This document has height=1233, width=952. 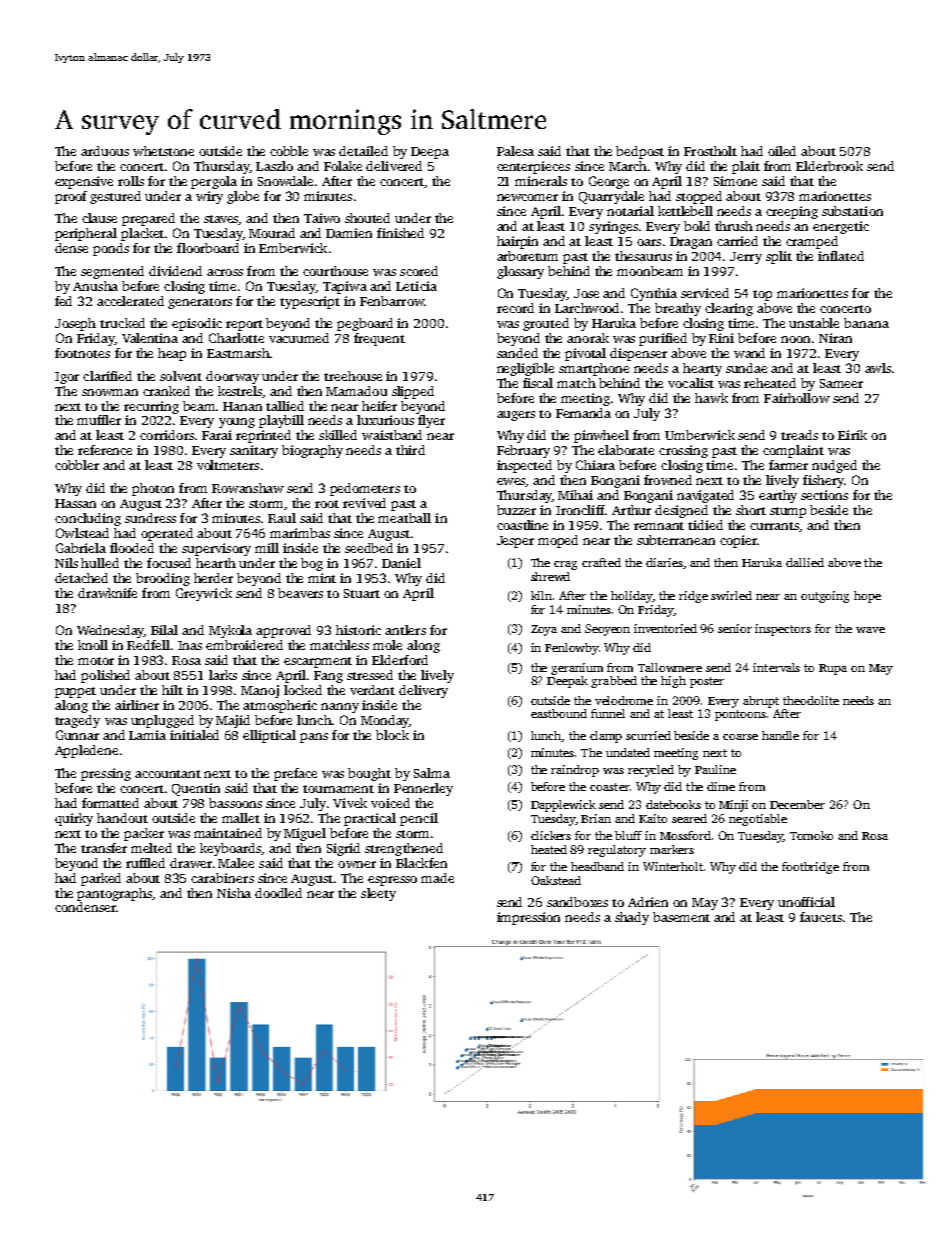 I want to click on clause, so click(x=99, y=218).
